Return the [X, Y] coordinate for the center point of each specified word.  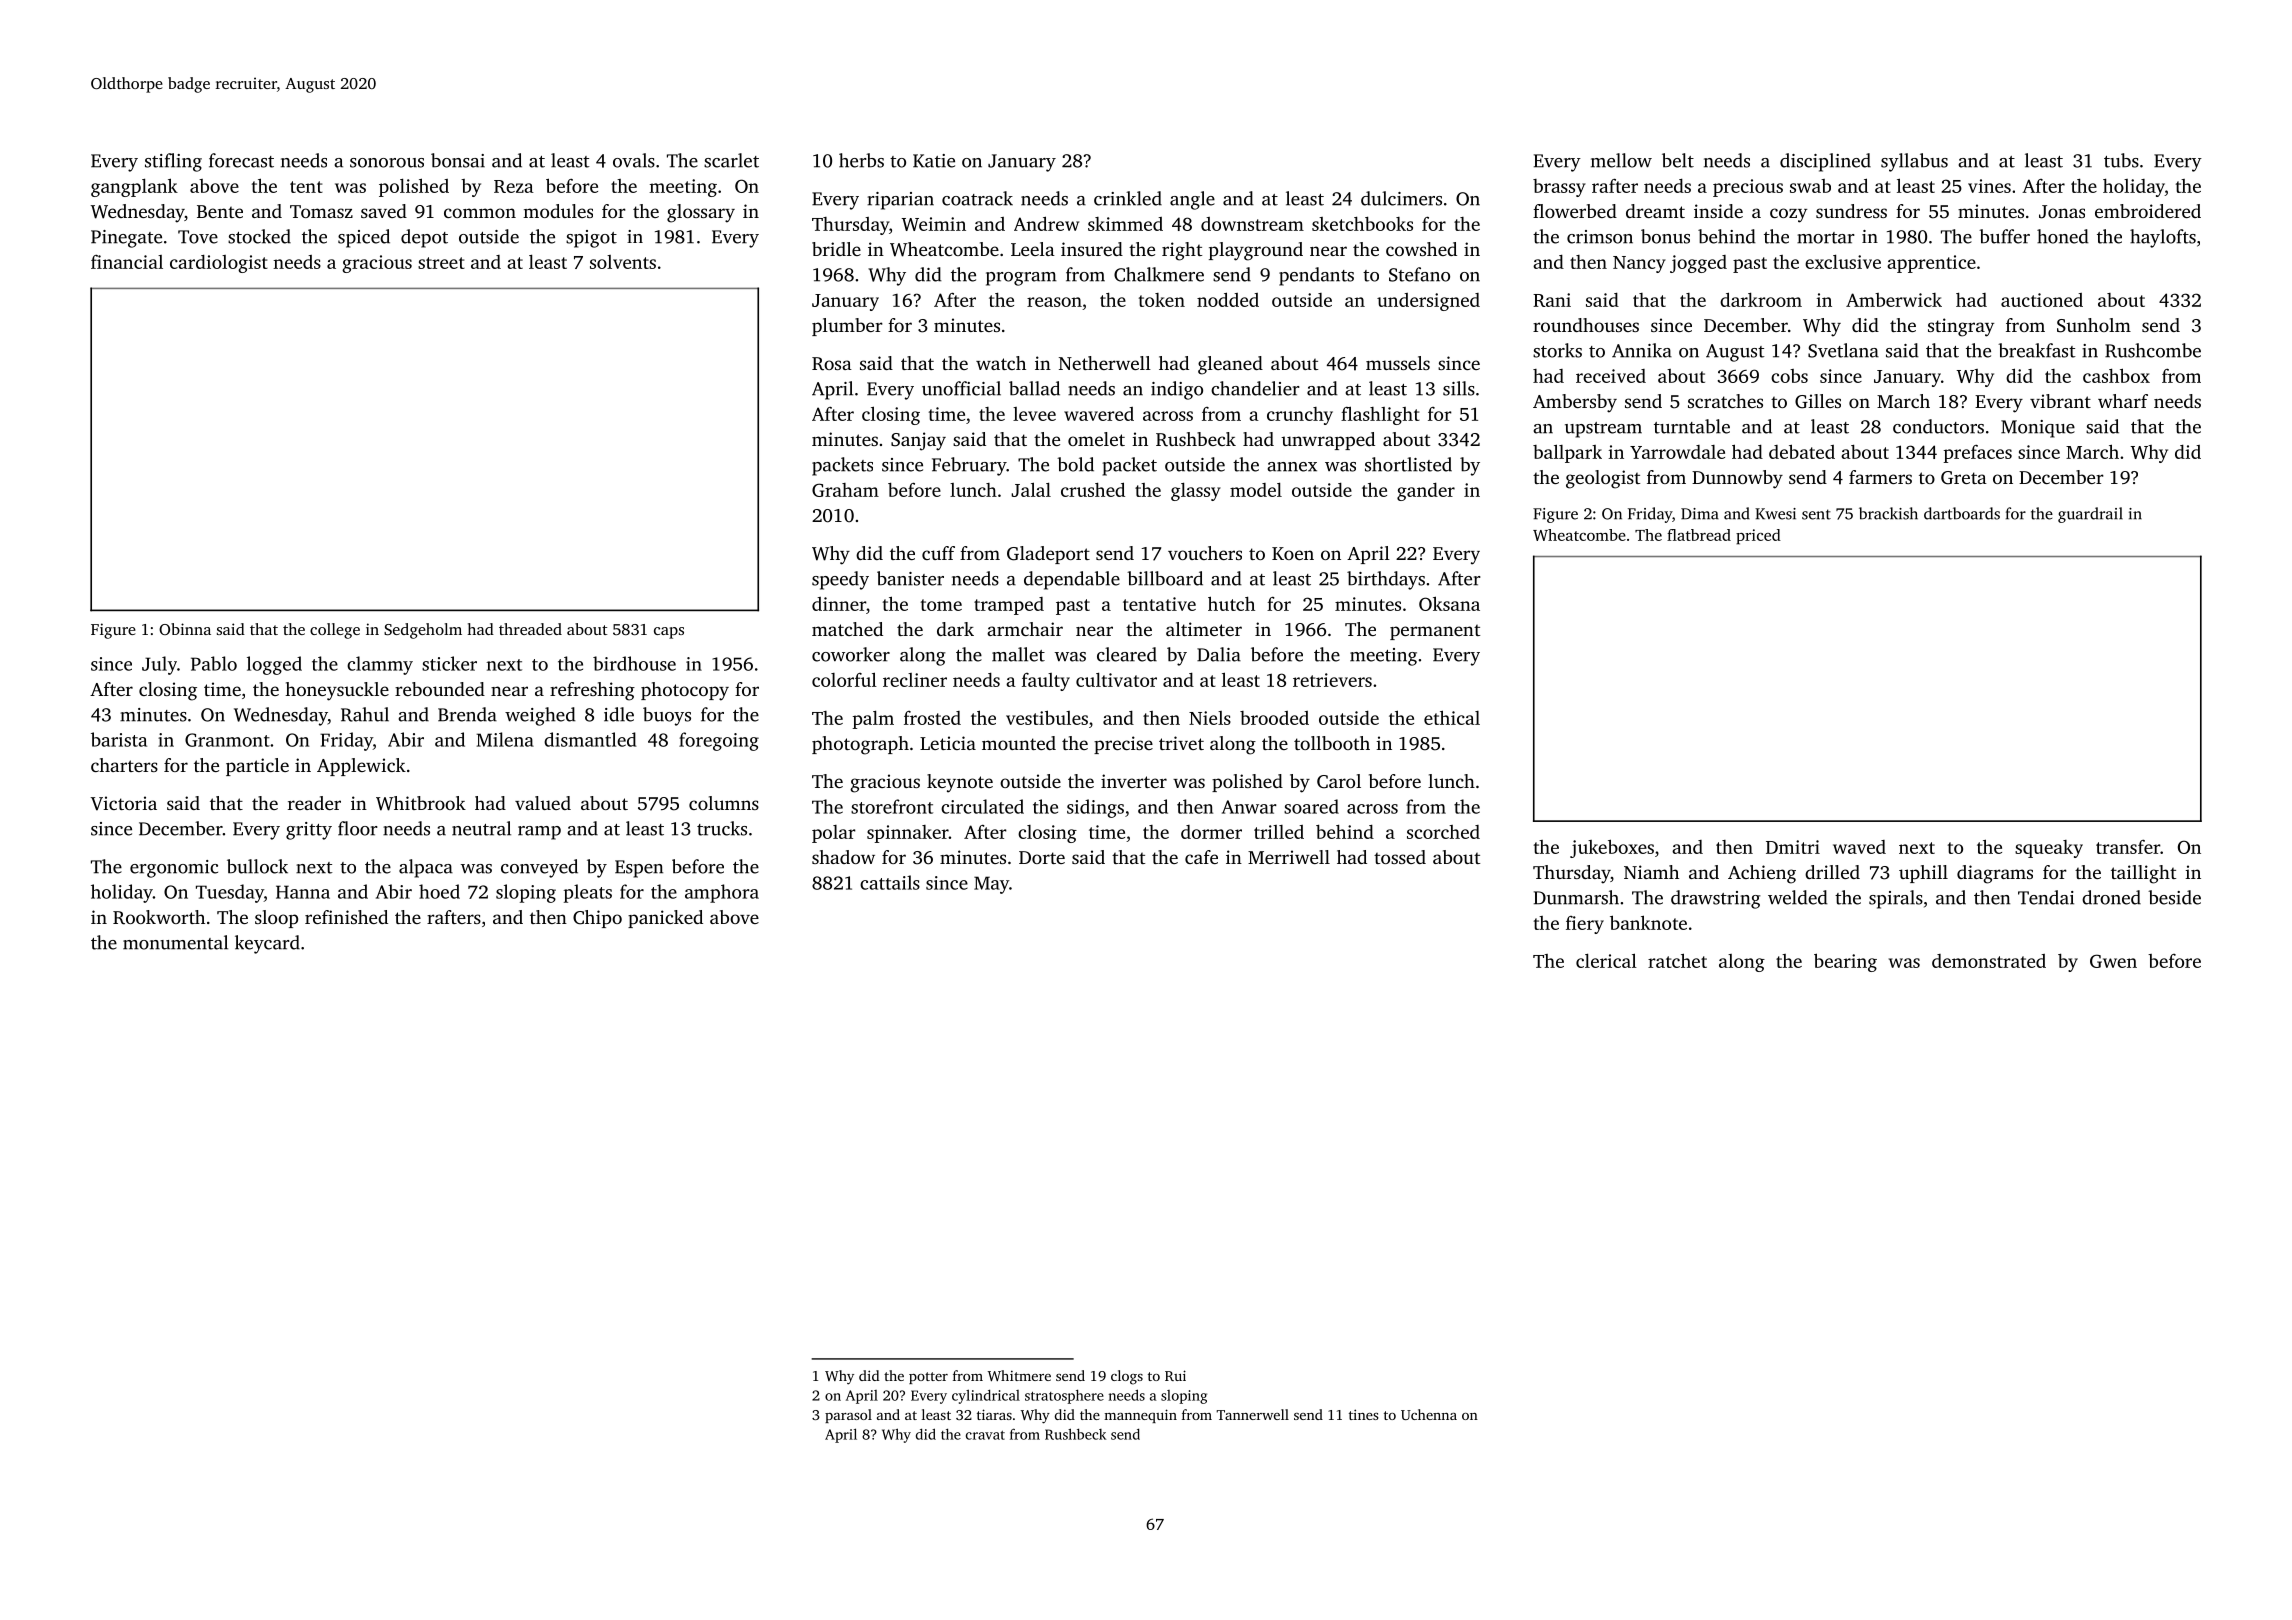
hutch [1231, 603]
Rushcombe [2153, 350]
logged [274, 665]
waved [1859, 847]
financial [127, 262]
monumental [175, 942]
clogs [1127, 1377]
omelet [1096, 439]
